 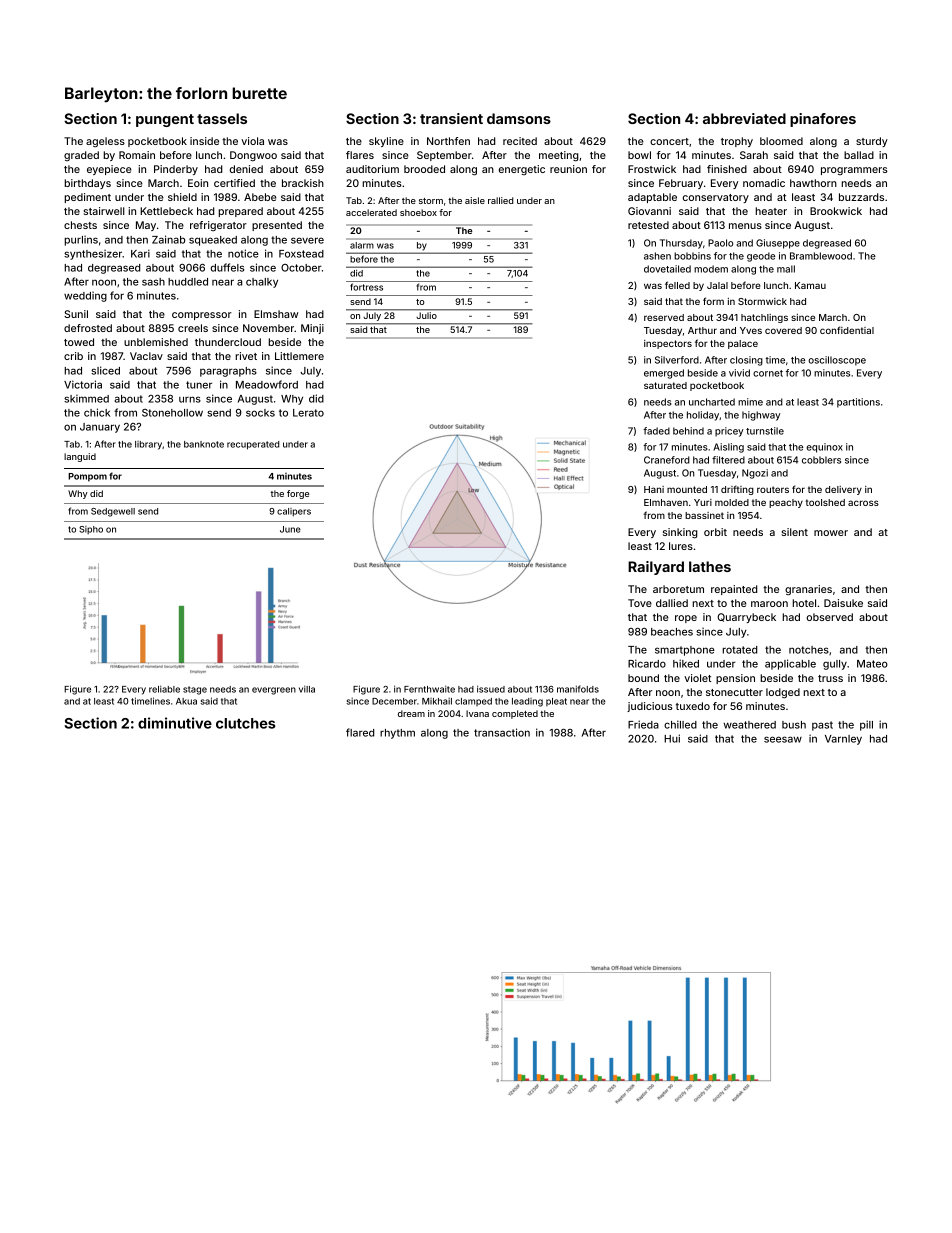 What do you see at coordinates (437, 701) in the image?
I see `Mikhail` at bounding box center [437, 701].
